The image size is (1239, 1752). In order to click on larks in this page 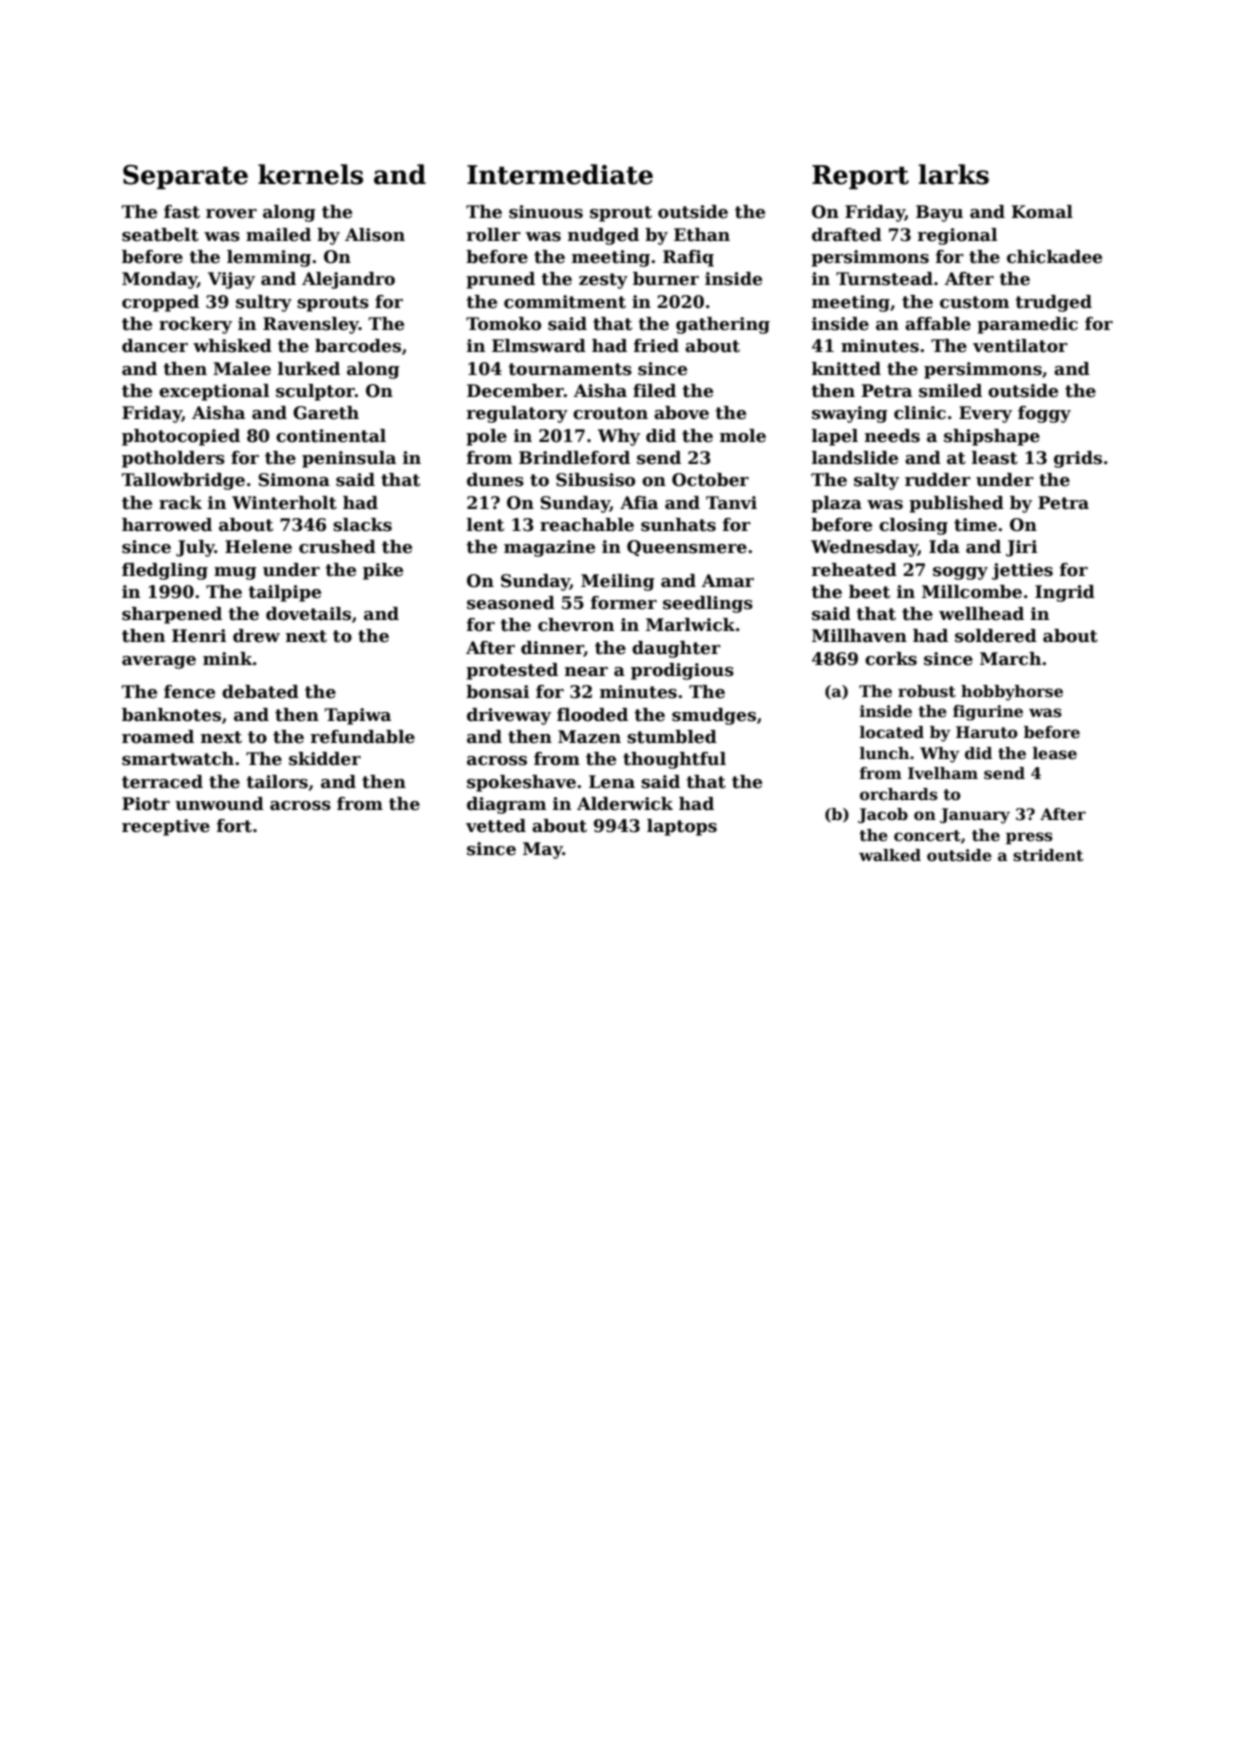, I will do `click(954, 174)`.
